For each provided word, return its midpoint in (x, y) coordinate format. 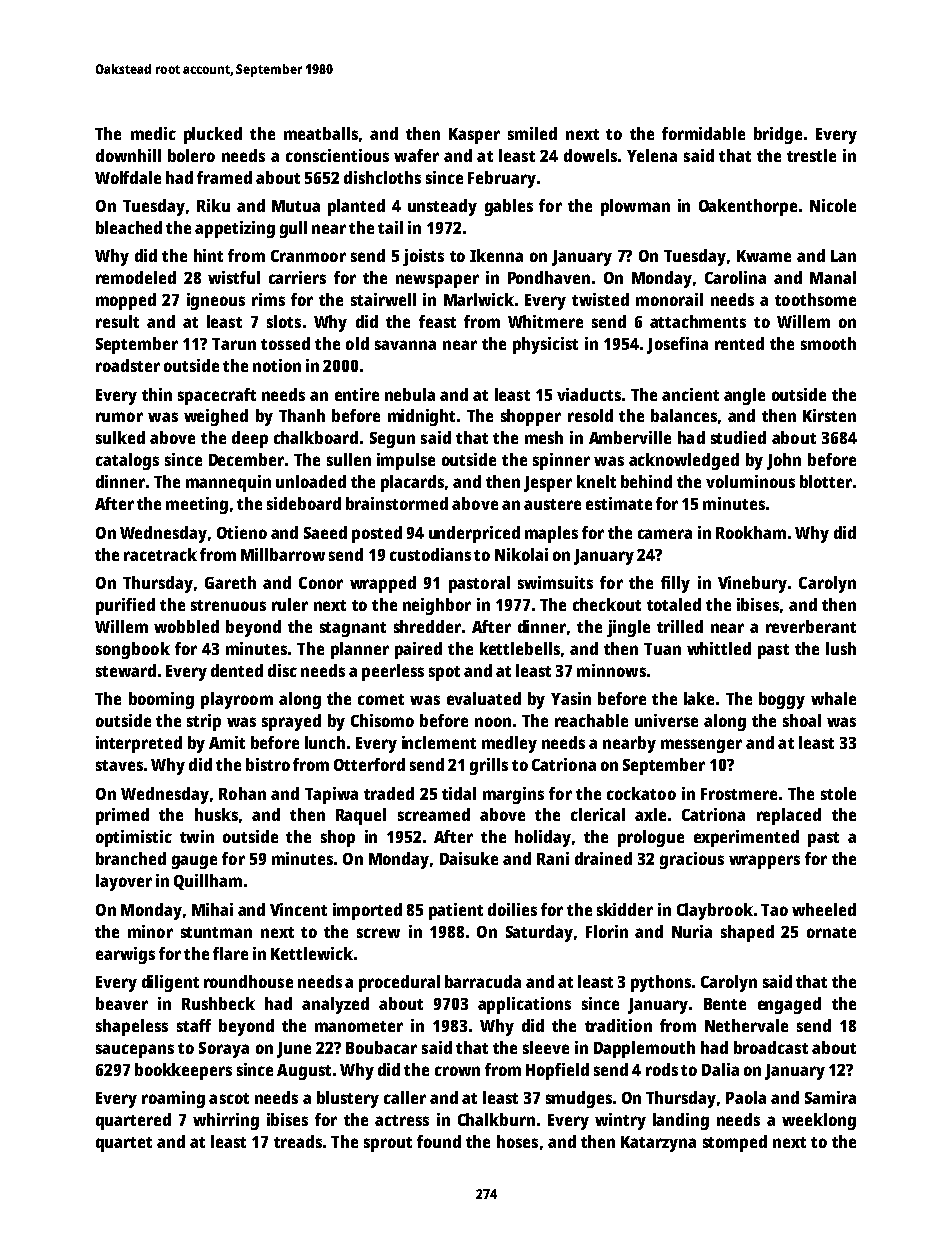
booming (161, 700)
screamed (434, 814)
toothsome (815, 299)
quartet (124, 1144)
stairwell (383, 299)
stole (838, 793)
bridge (778, 135)
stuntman (216, 932)
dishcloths (382, 177)
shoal (802, 720)
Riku (213, 205)
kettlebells (520, 648)
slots (284, 321)
